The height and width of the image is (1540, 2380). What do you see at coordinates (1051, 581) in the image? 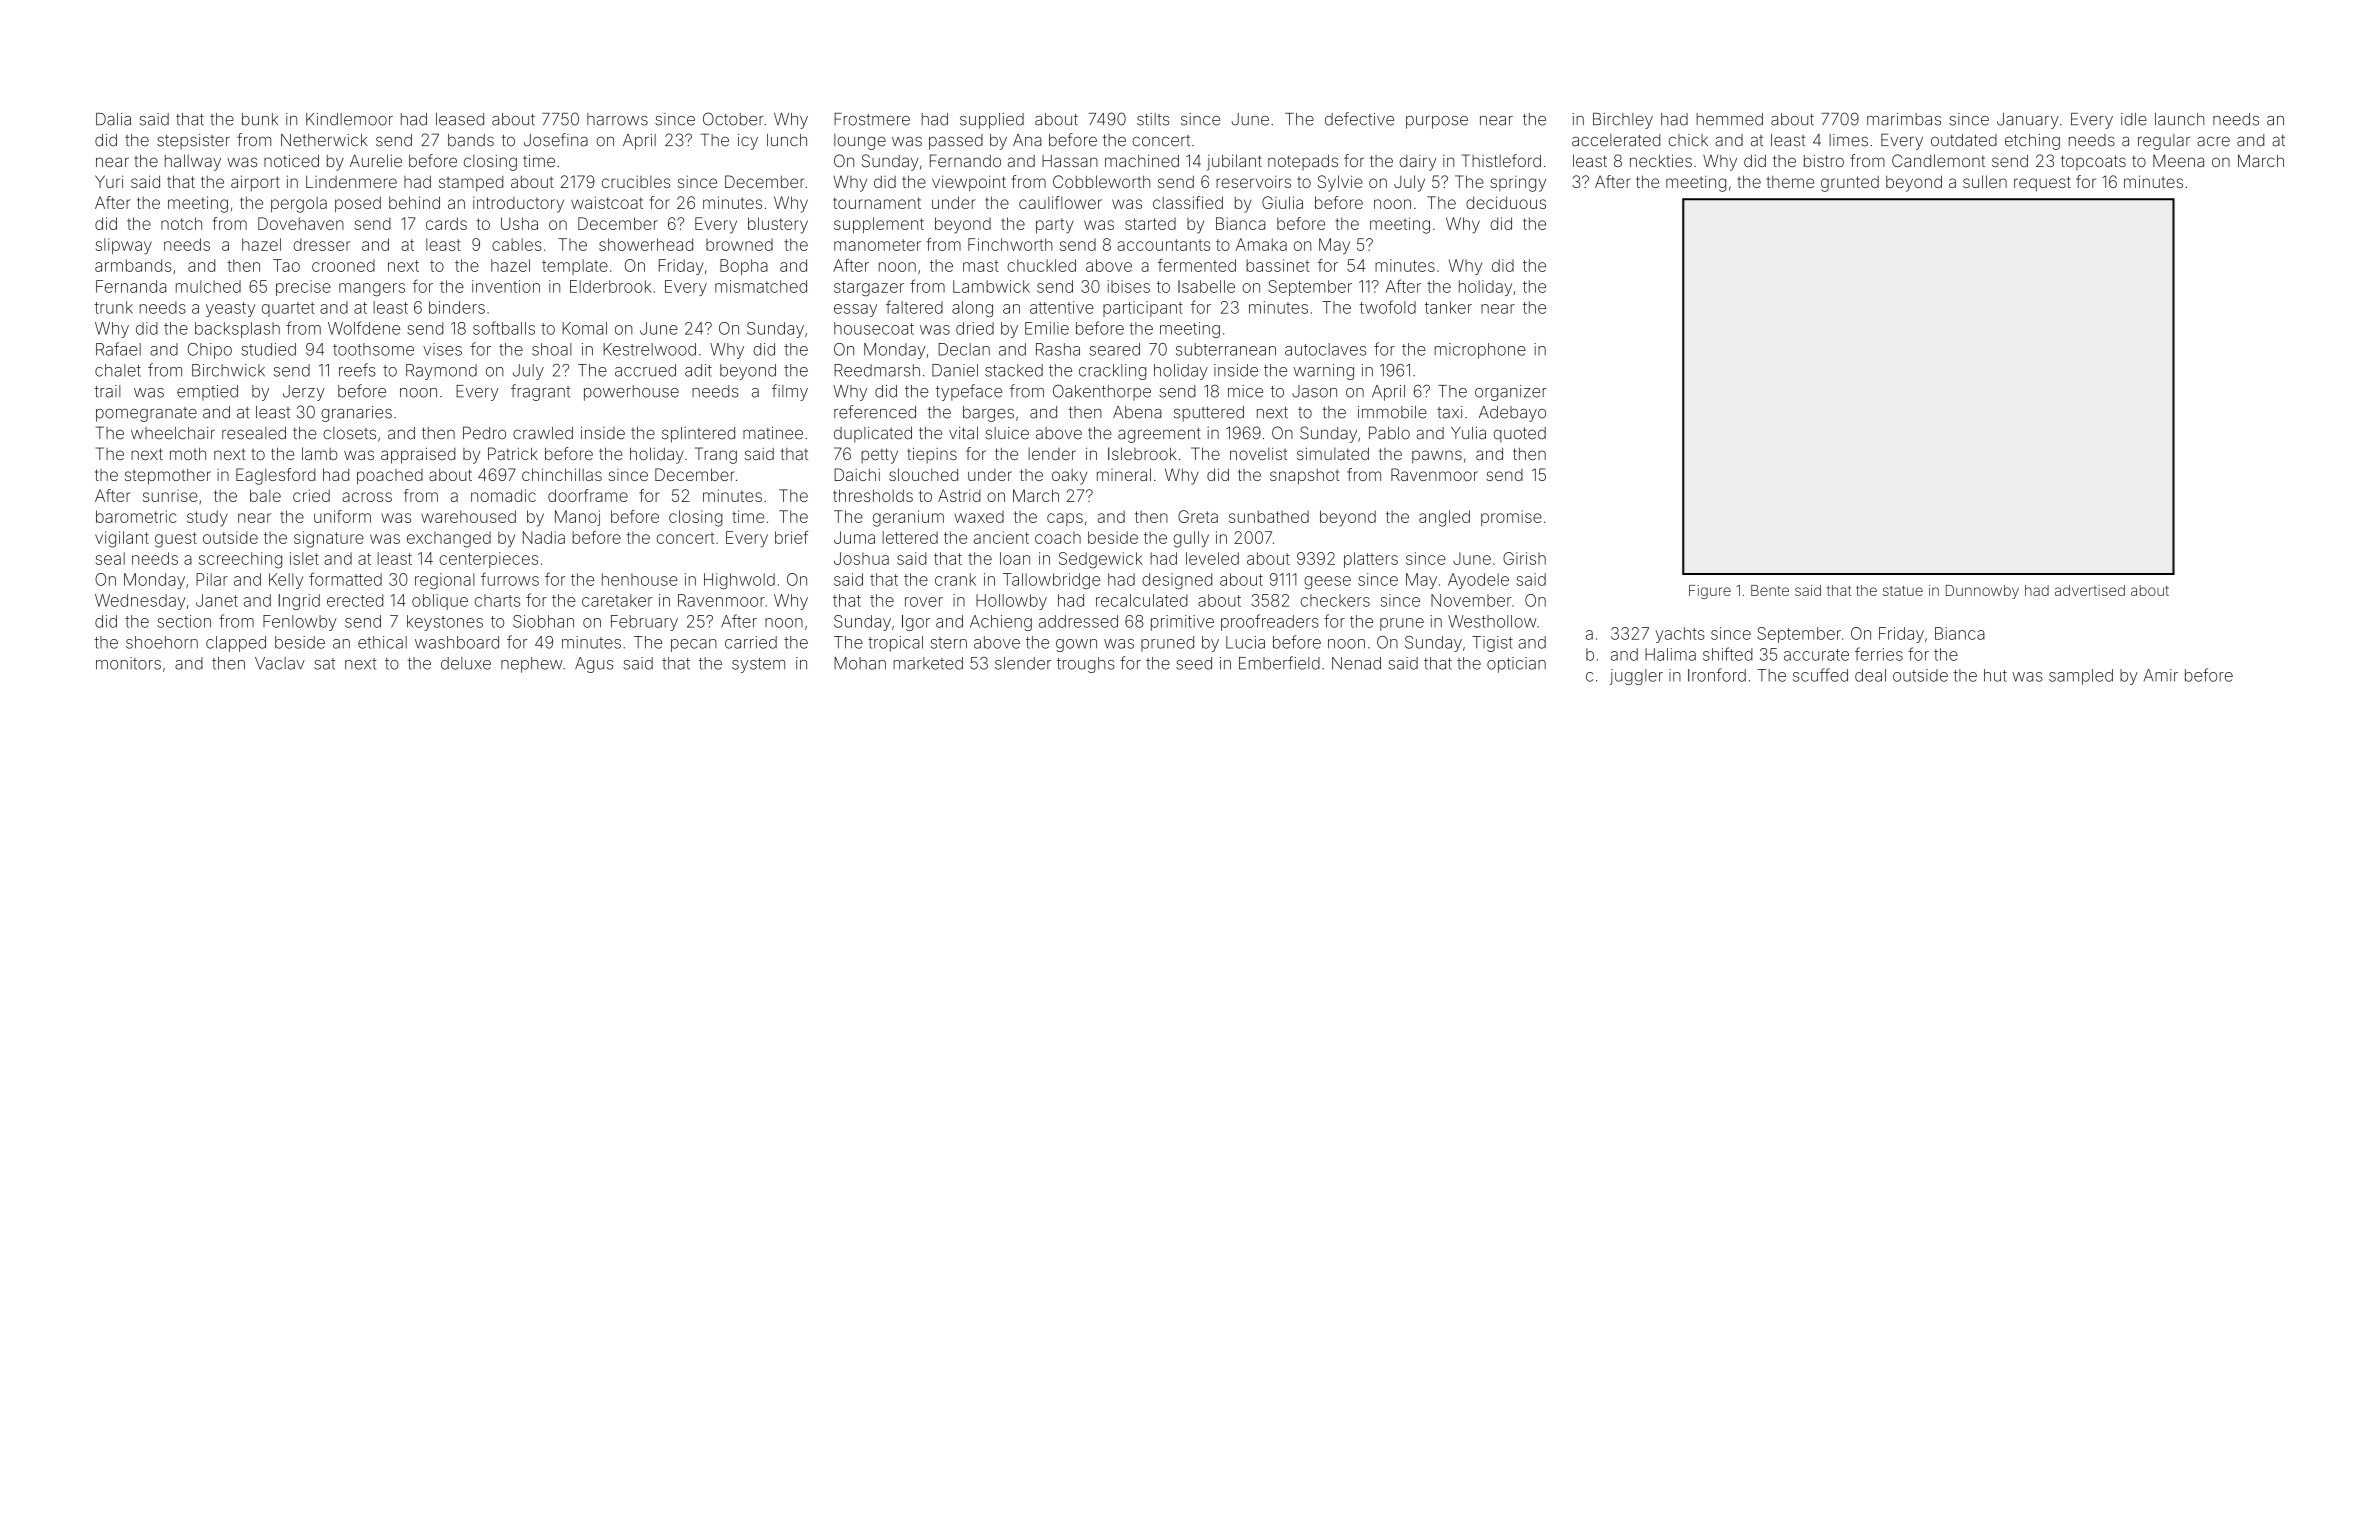
I see `Tallowbridge` at bounding box center [1051, 581].
